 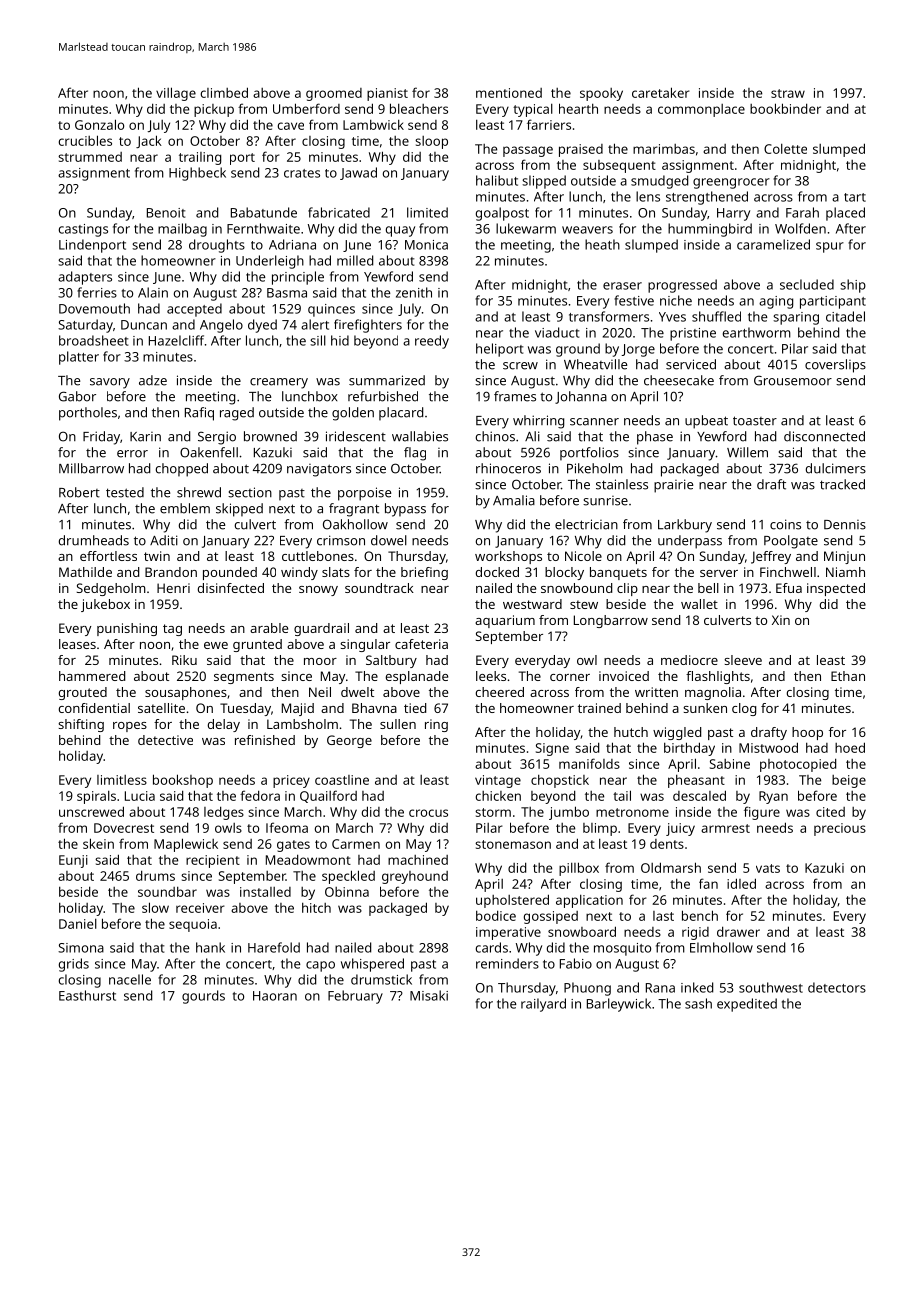 What do you see at coordinates (836, 589) in the screenshot?
I see `inspected` at bounding box center [836, 589].
